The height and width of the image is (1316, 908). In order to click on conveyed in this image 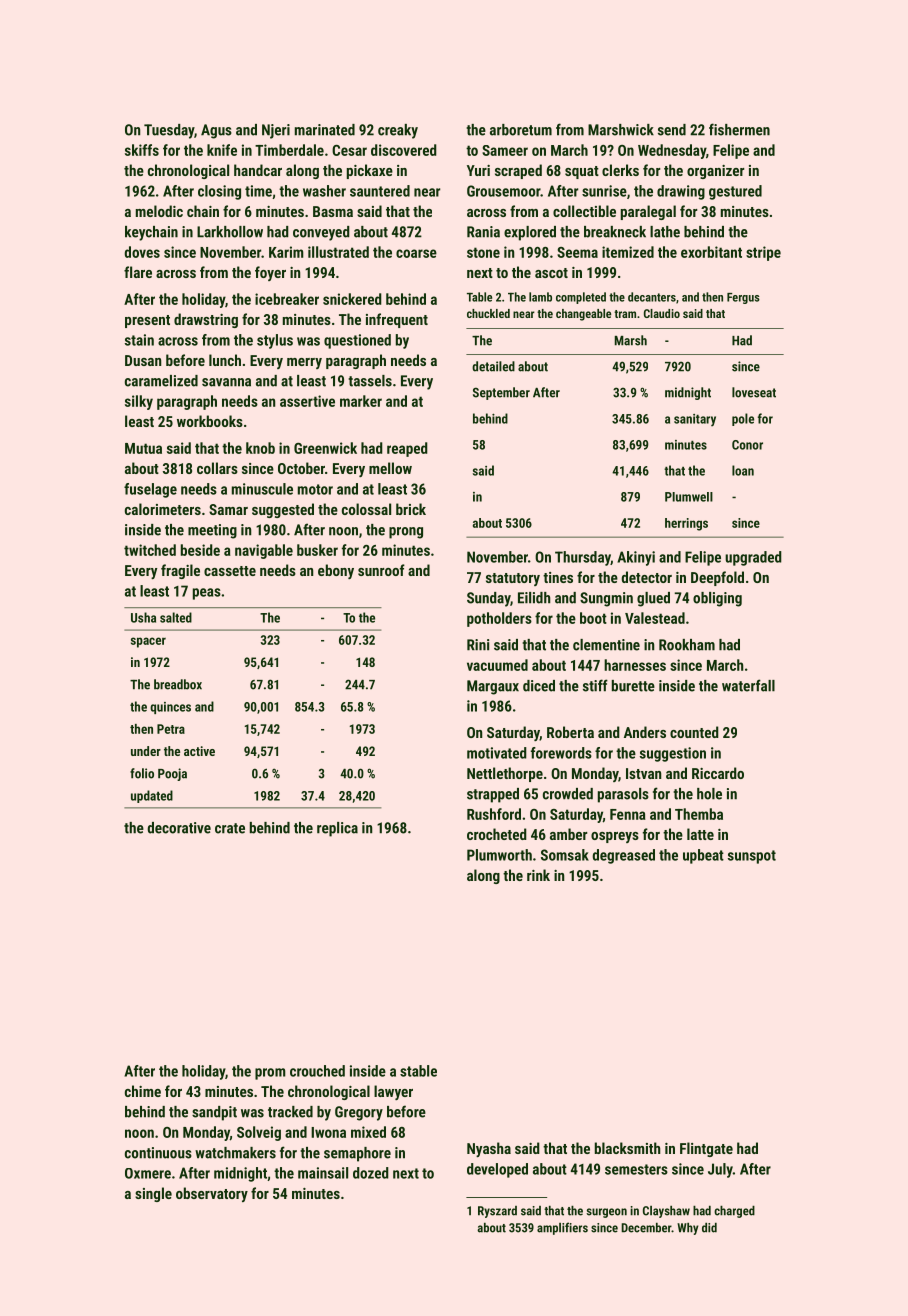, I will do `click(321, 233)`.
